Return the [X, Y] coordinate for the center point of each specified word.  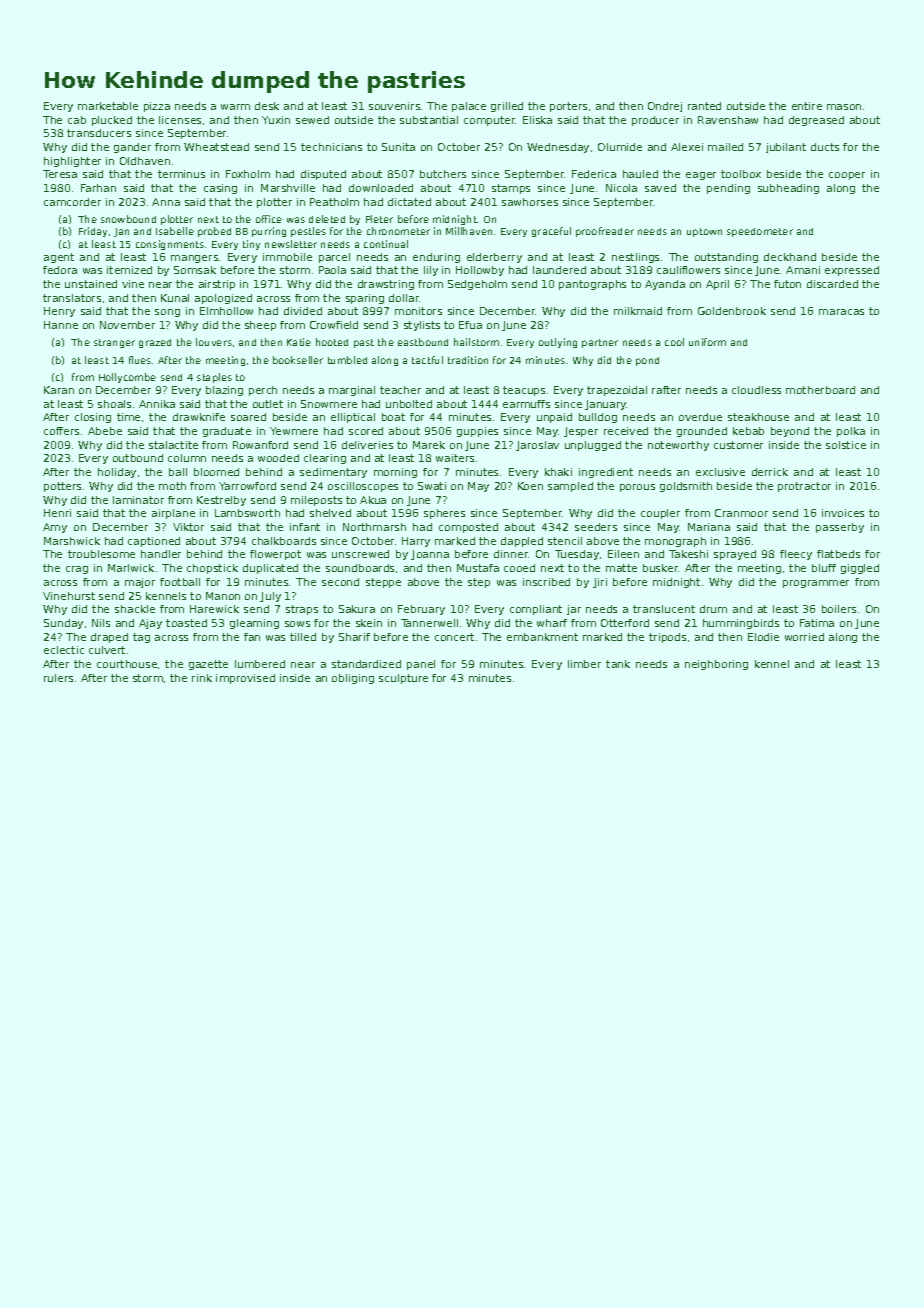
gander [132, 148]
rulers [58, 678]
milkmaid [638, 311]
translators [72, 298]
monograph [675, 542]
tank [618, 664]
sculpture [403, 679]
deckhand [790, 257]
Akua [373, 500]
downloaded [381, 188]
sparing [365, 299]
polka [851, 432]
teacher [400, 390]
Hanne [61, 325]
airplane [173, 514]
